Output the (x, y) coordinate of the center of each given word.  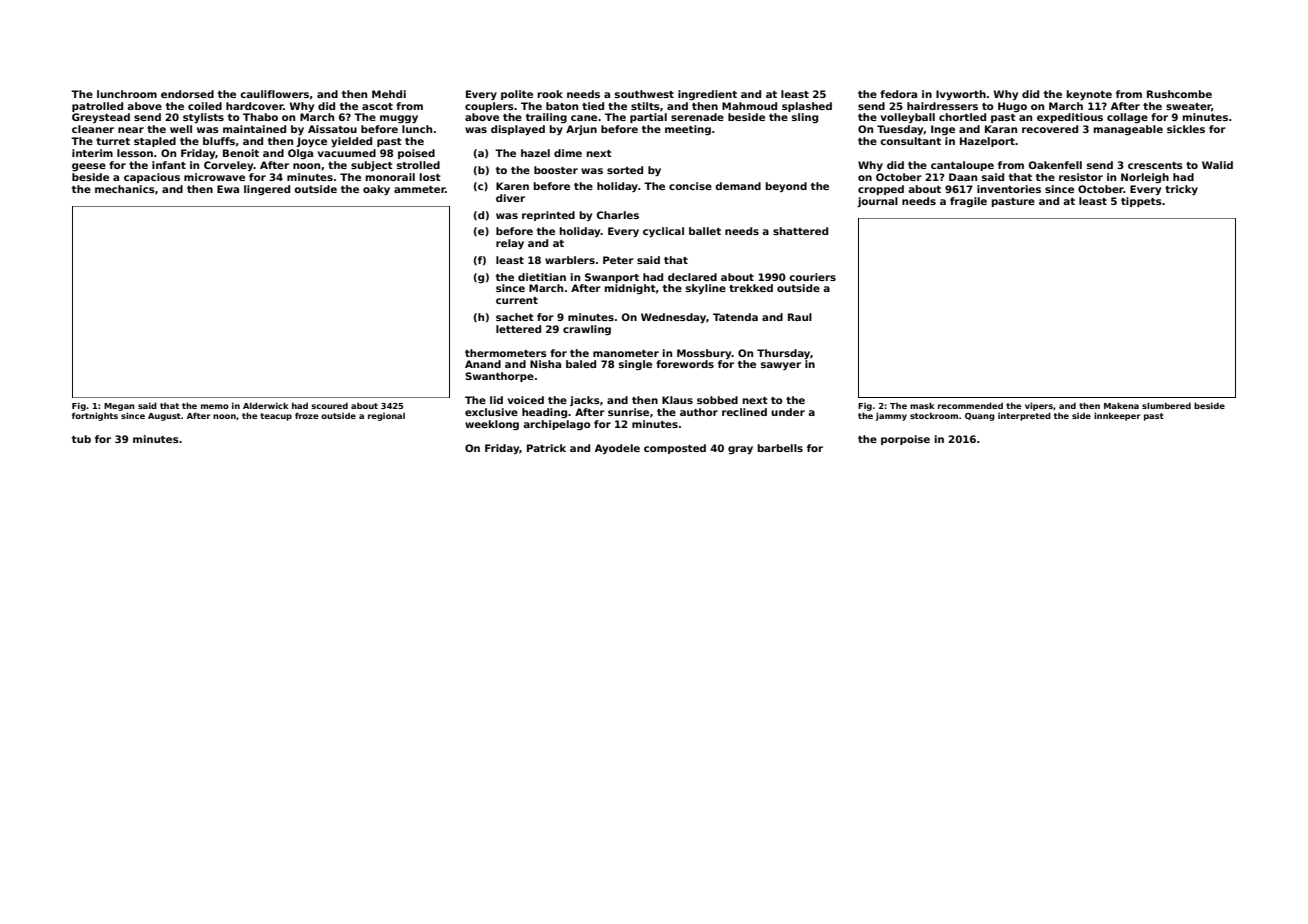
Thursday (783, 354)
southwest (644, 94)
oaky (376, 190)
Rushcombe (1179, 94)
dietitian (542, 277)
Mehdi (389, 94)
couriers (812, 277)
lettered (518, 329)
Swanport (612, 278)
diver (510, 198)
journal (877, 202)
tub (81, 439)
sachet (515, 317)
